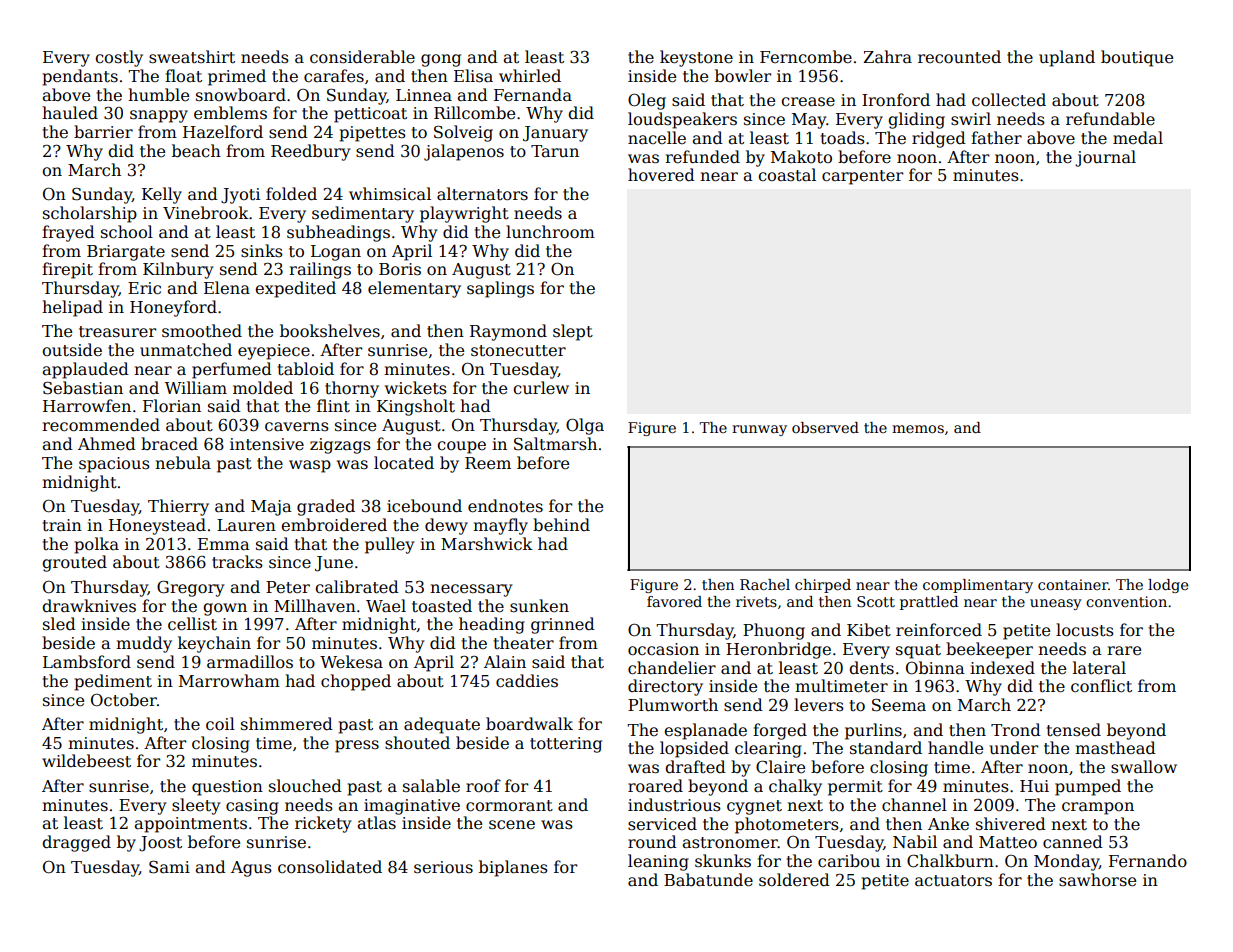  What do you see at coordinates (192, 57) in the document?
I see `sweatshirt` at bounding box center [192, 57].
